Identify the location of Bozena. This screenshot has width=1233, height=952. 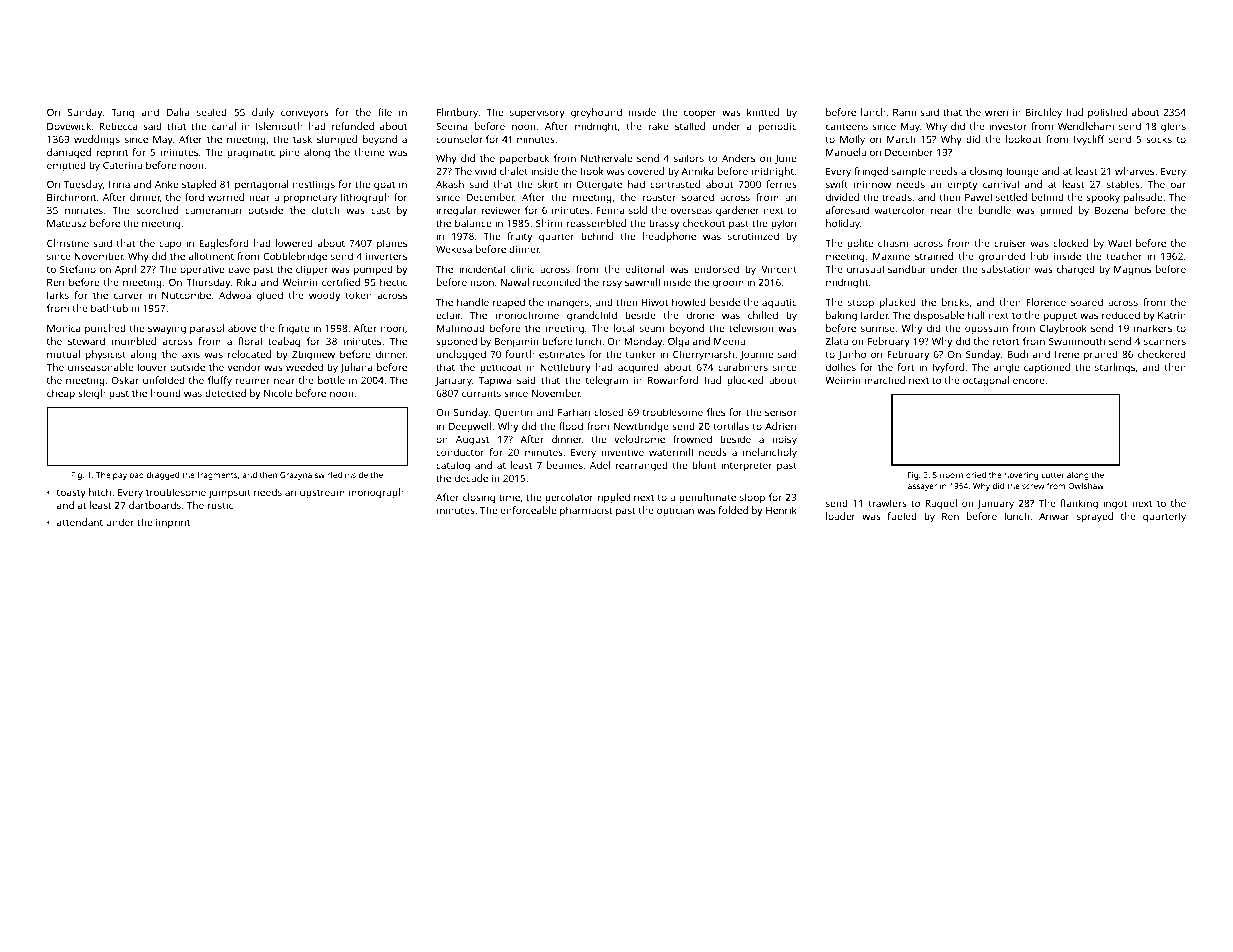
(1112, 210).
